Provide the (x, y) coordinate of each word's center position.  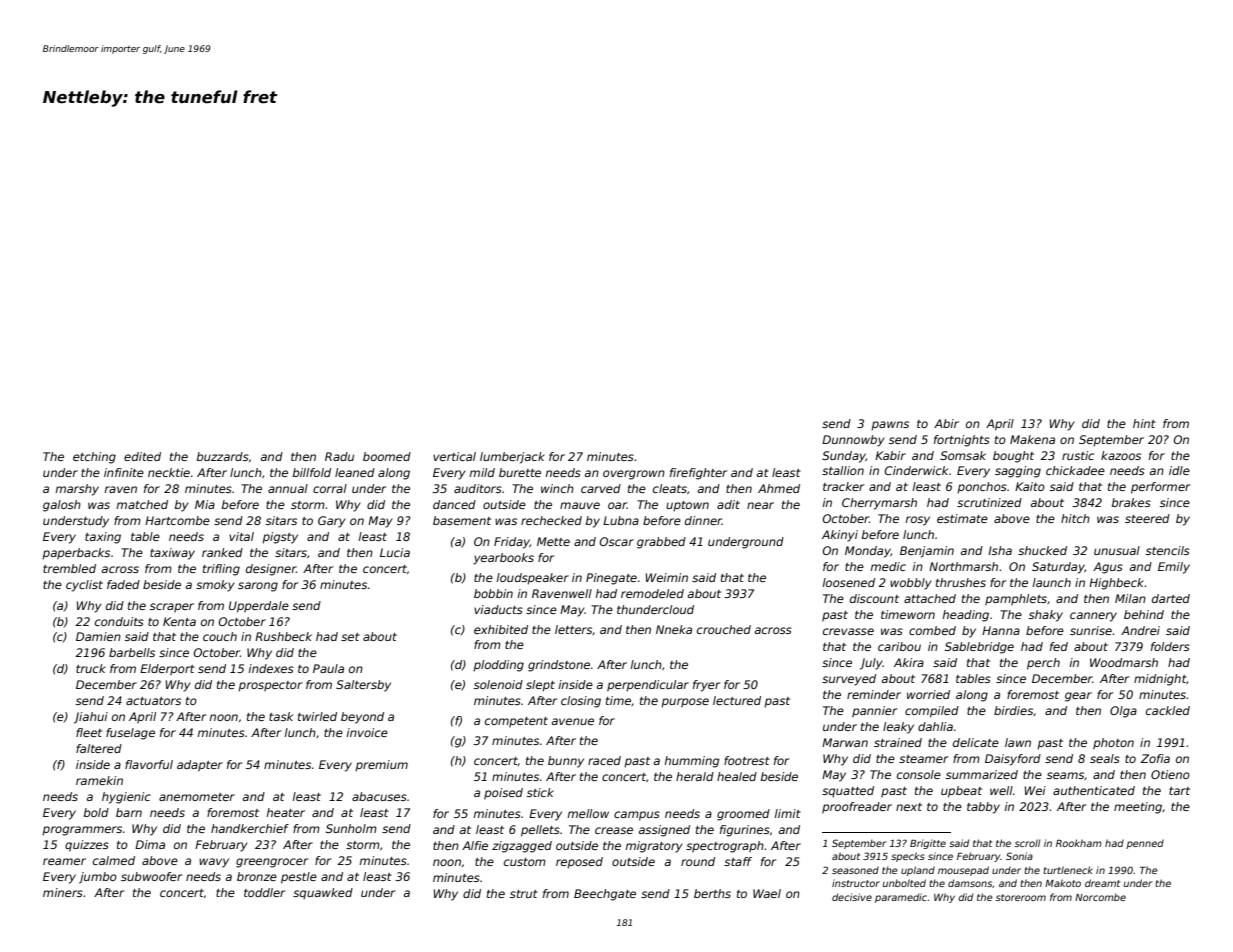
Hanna (1001, 630)
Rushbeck (283, 636)
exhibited (501, 629)
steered (1147, 518)
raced (604, 760)
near (760, 505)
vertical (454, 456)
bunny (566, 762)
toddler (264, 892)
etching (94, 458)
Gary (332, 522)
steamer (923, 759)
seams (1065, 775)
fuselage (130, 734)
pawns (890, 426)
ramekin (99, 780)
